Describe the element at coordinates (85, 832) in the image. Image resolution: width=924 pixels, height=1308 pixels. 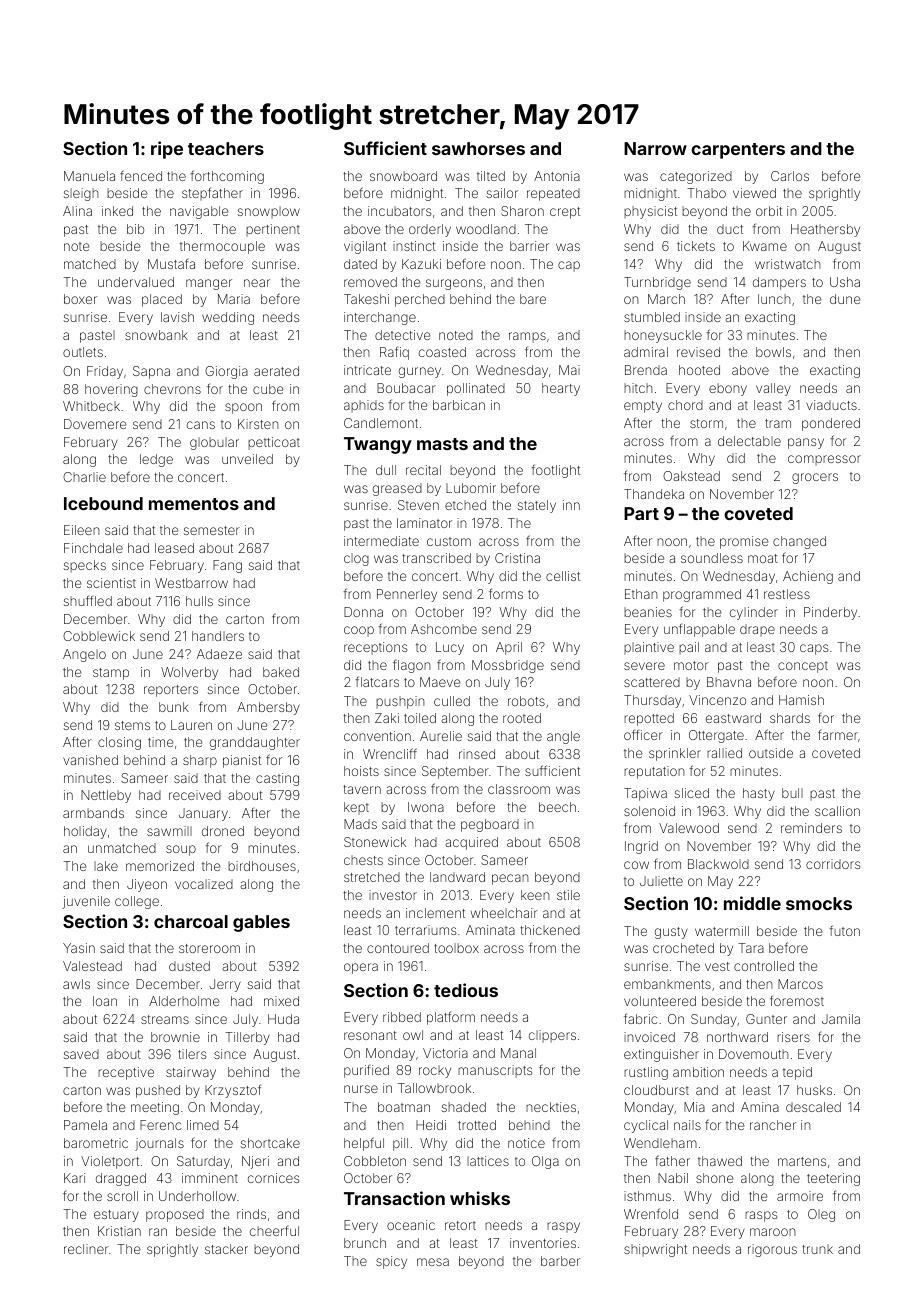
I see `holiday` at that location.
